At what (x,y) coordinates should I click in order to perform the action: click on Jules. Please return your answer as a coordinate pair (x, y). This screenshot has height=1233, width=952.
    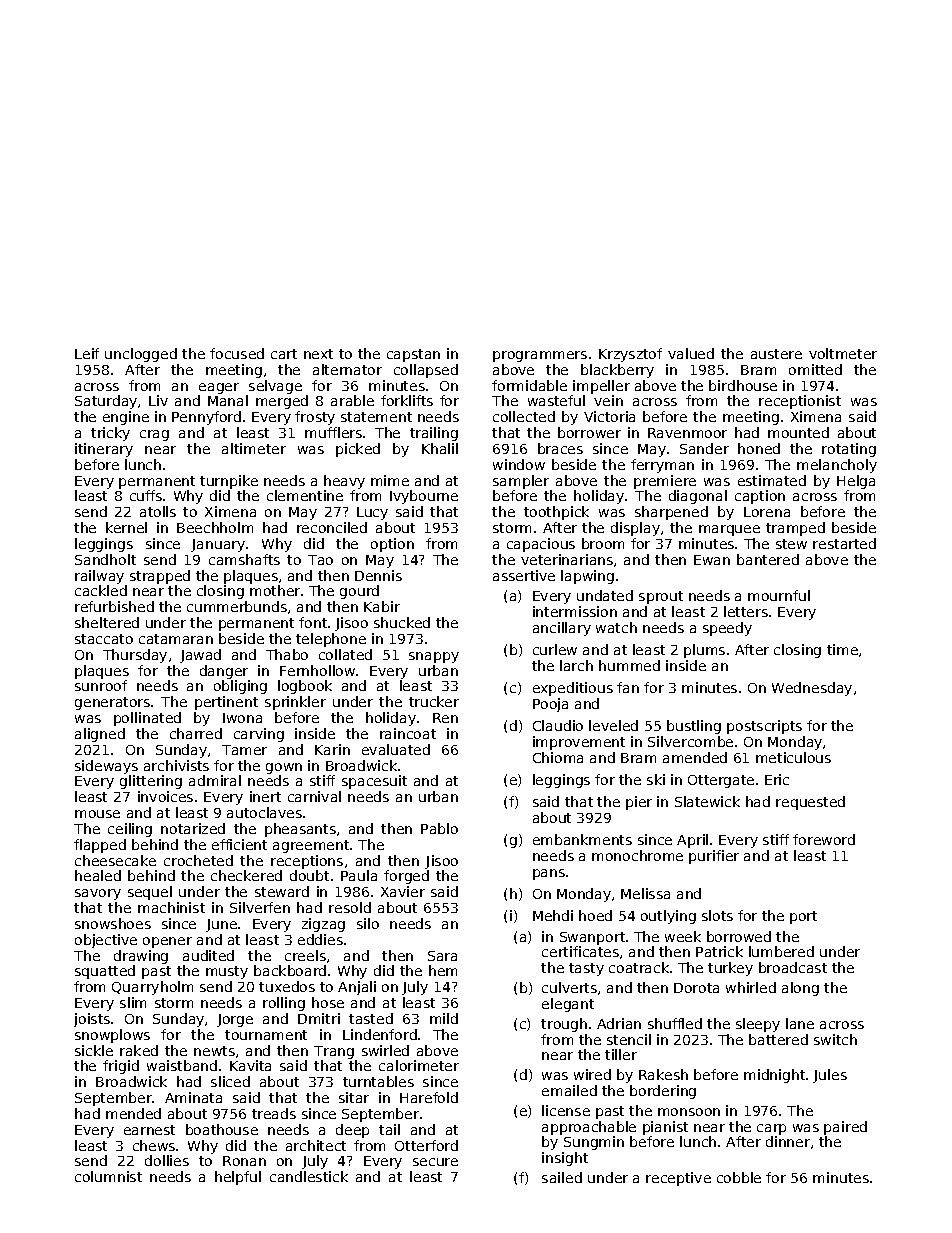
    Looking at the image, I should click on (830, 1076).
